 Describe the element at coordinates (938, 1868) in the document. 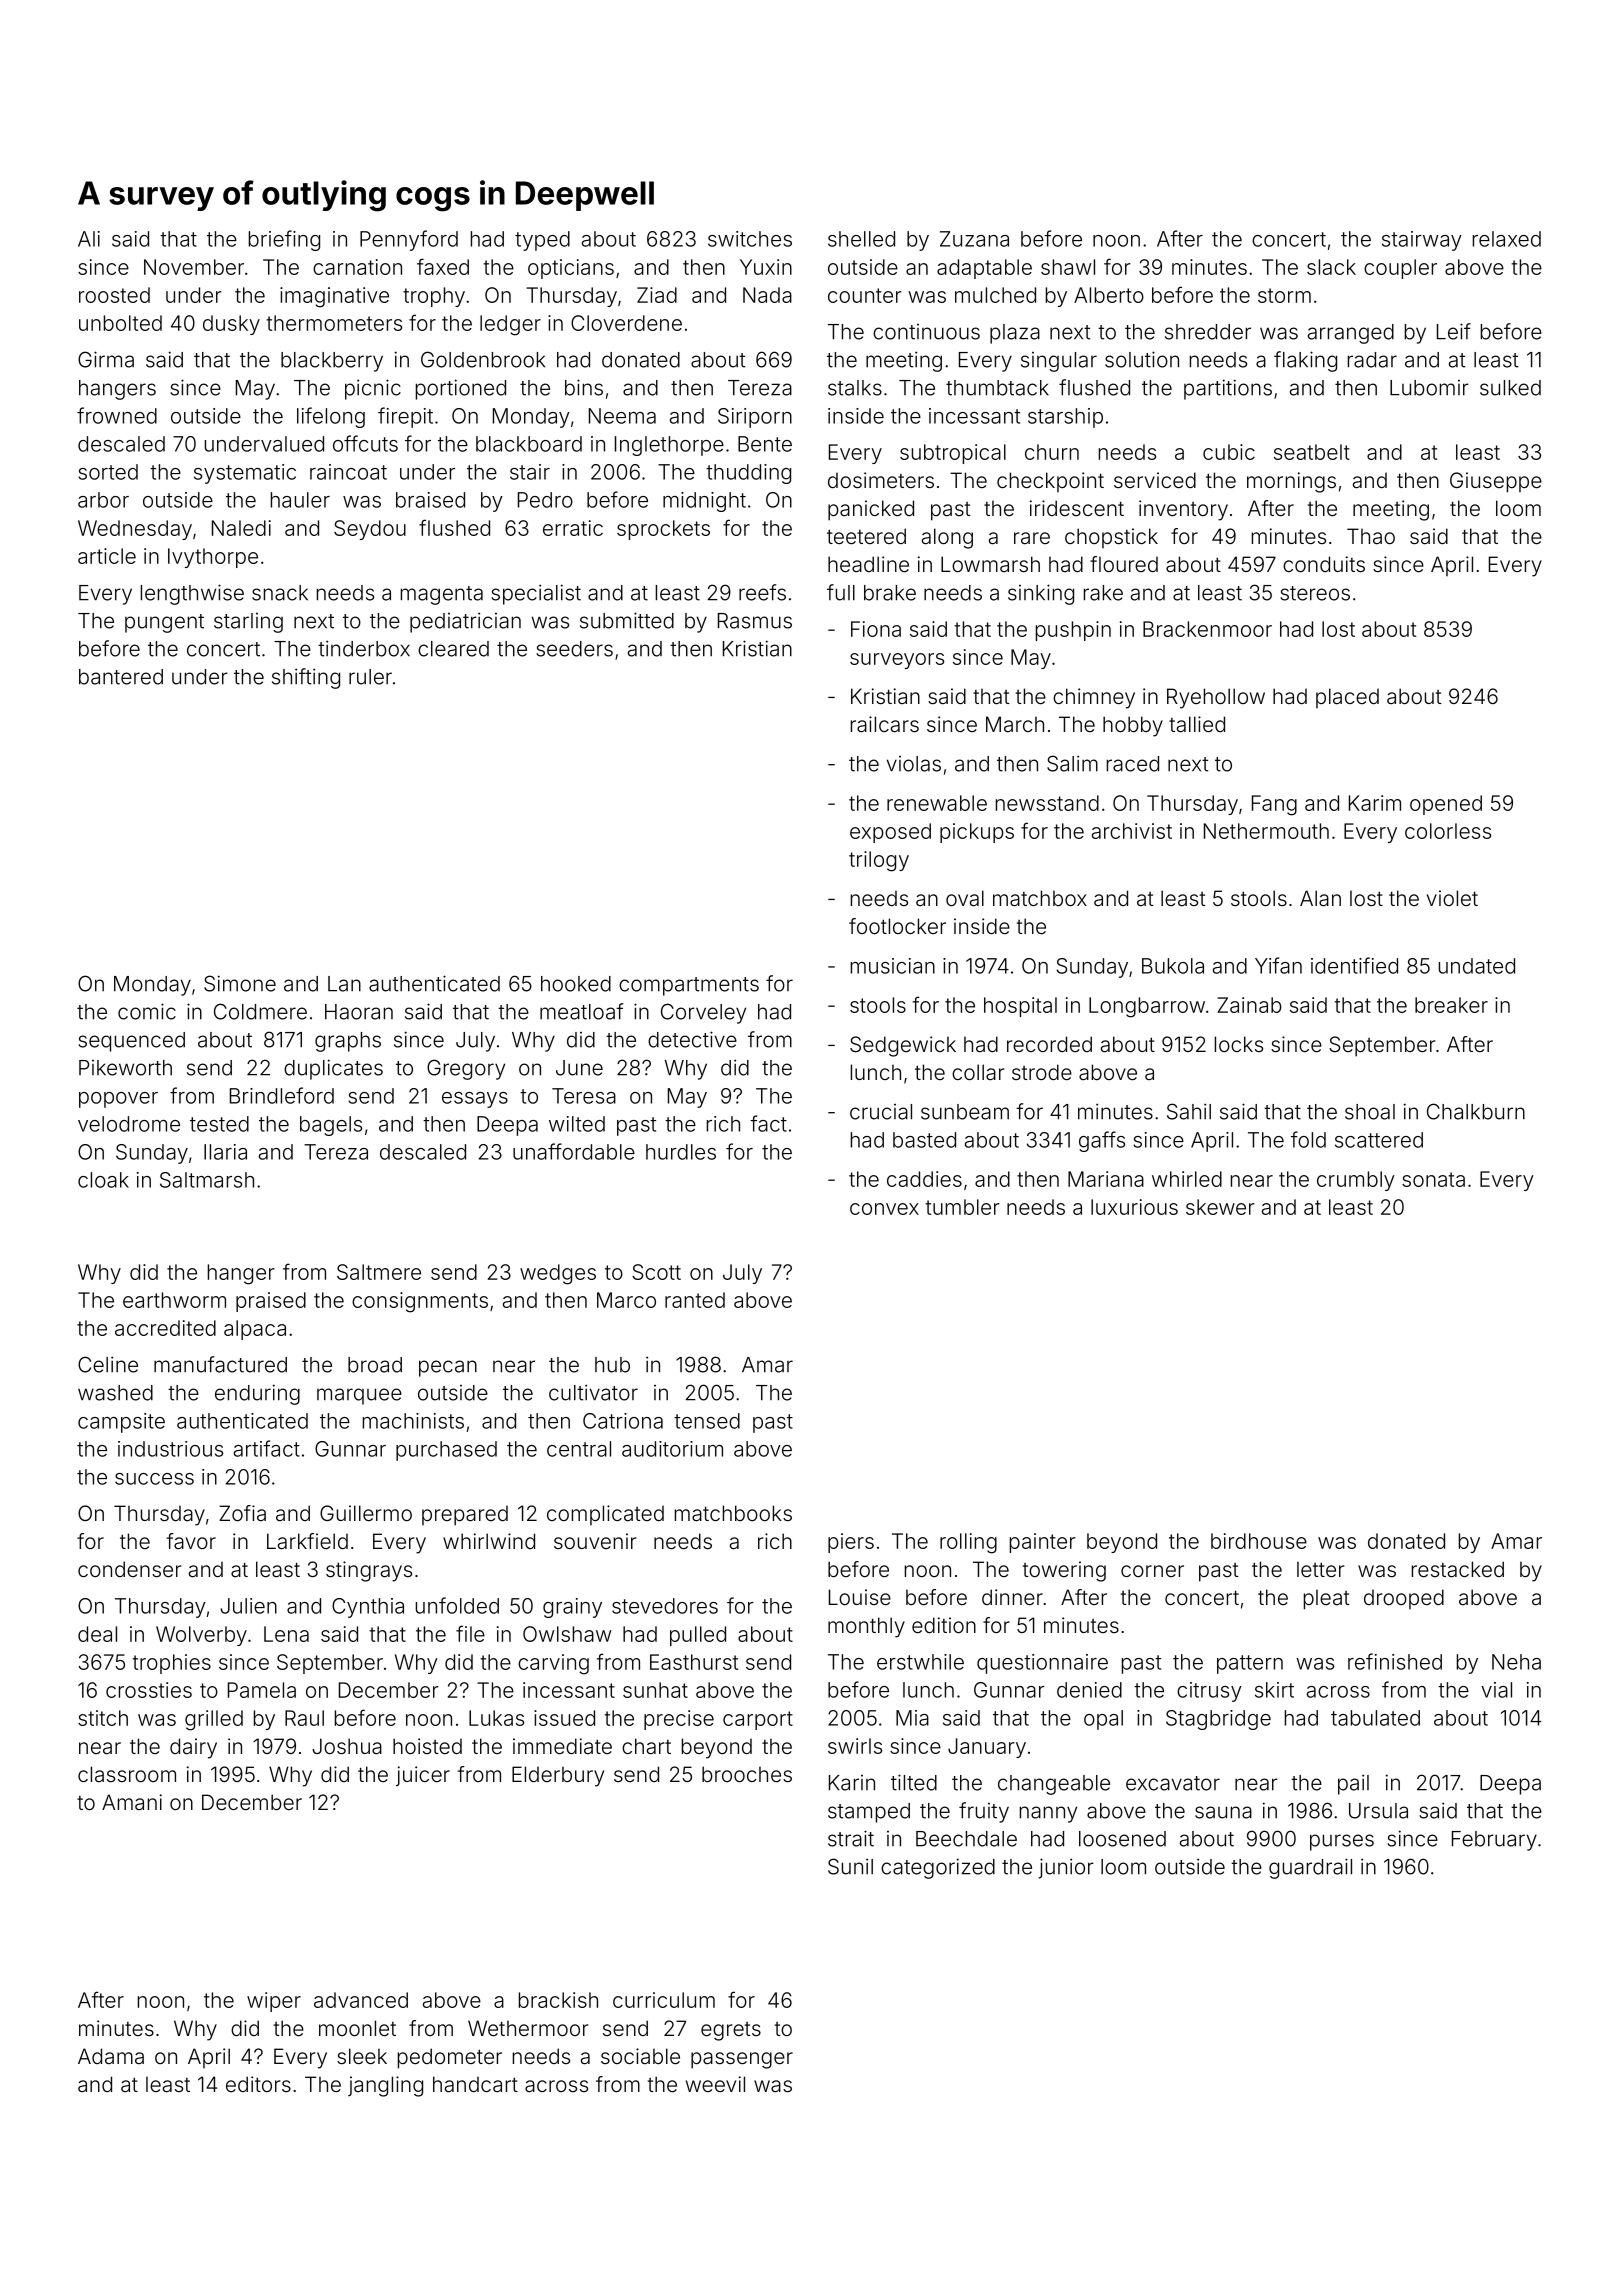

I see `categorized` at that location.
